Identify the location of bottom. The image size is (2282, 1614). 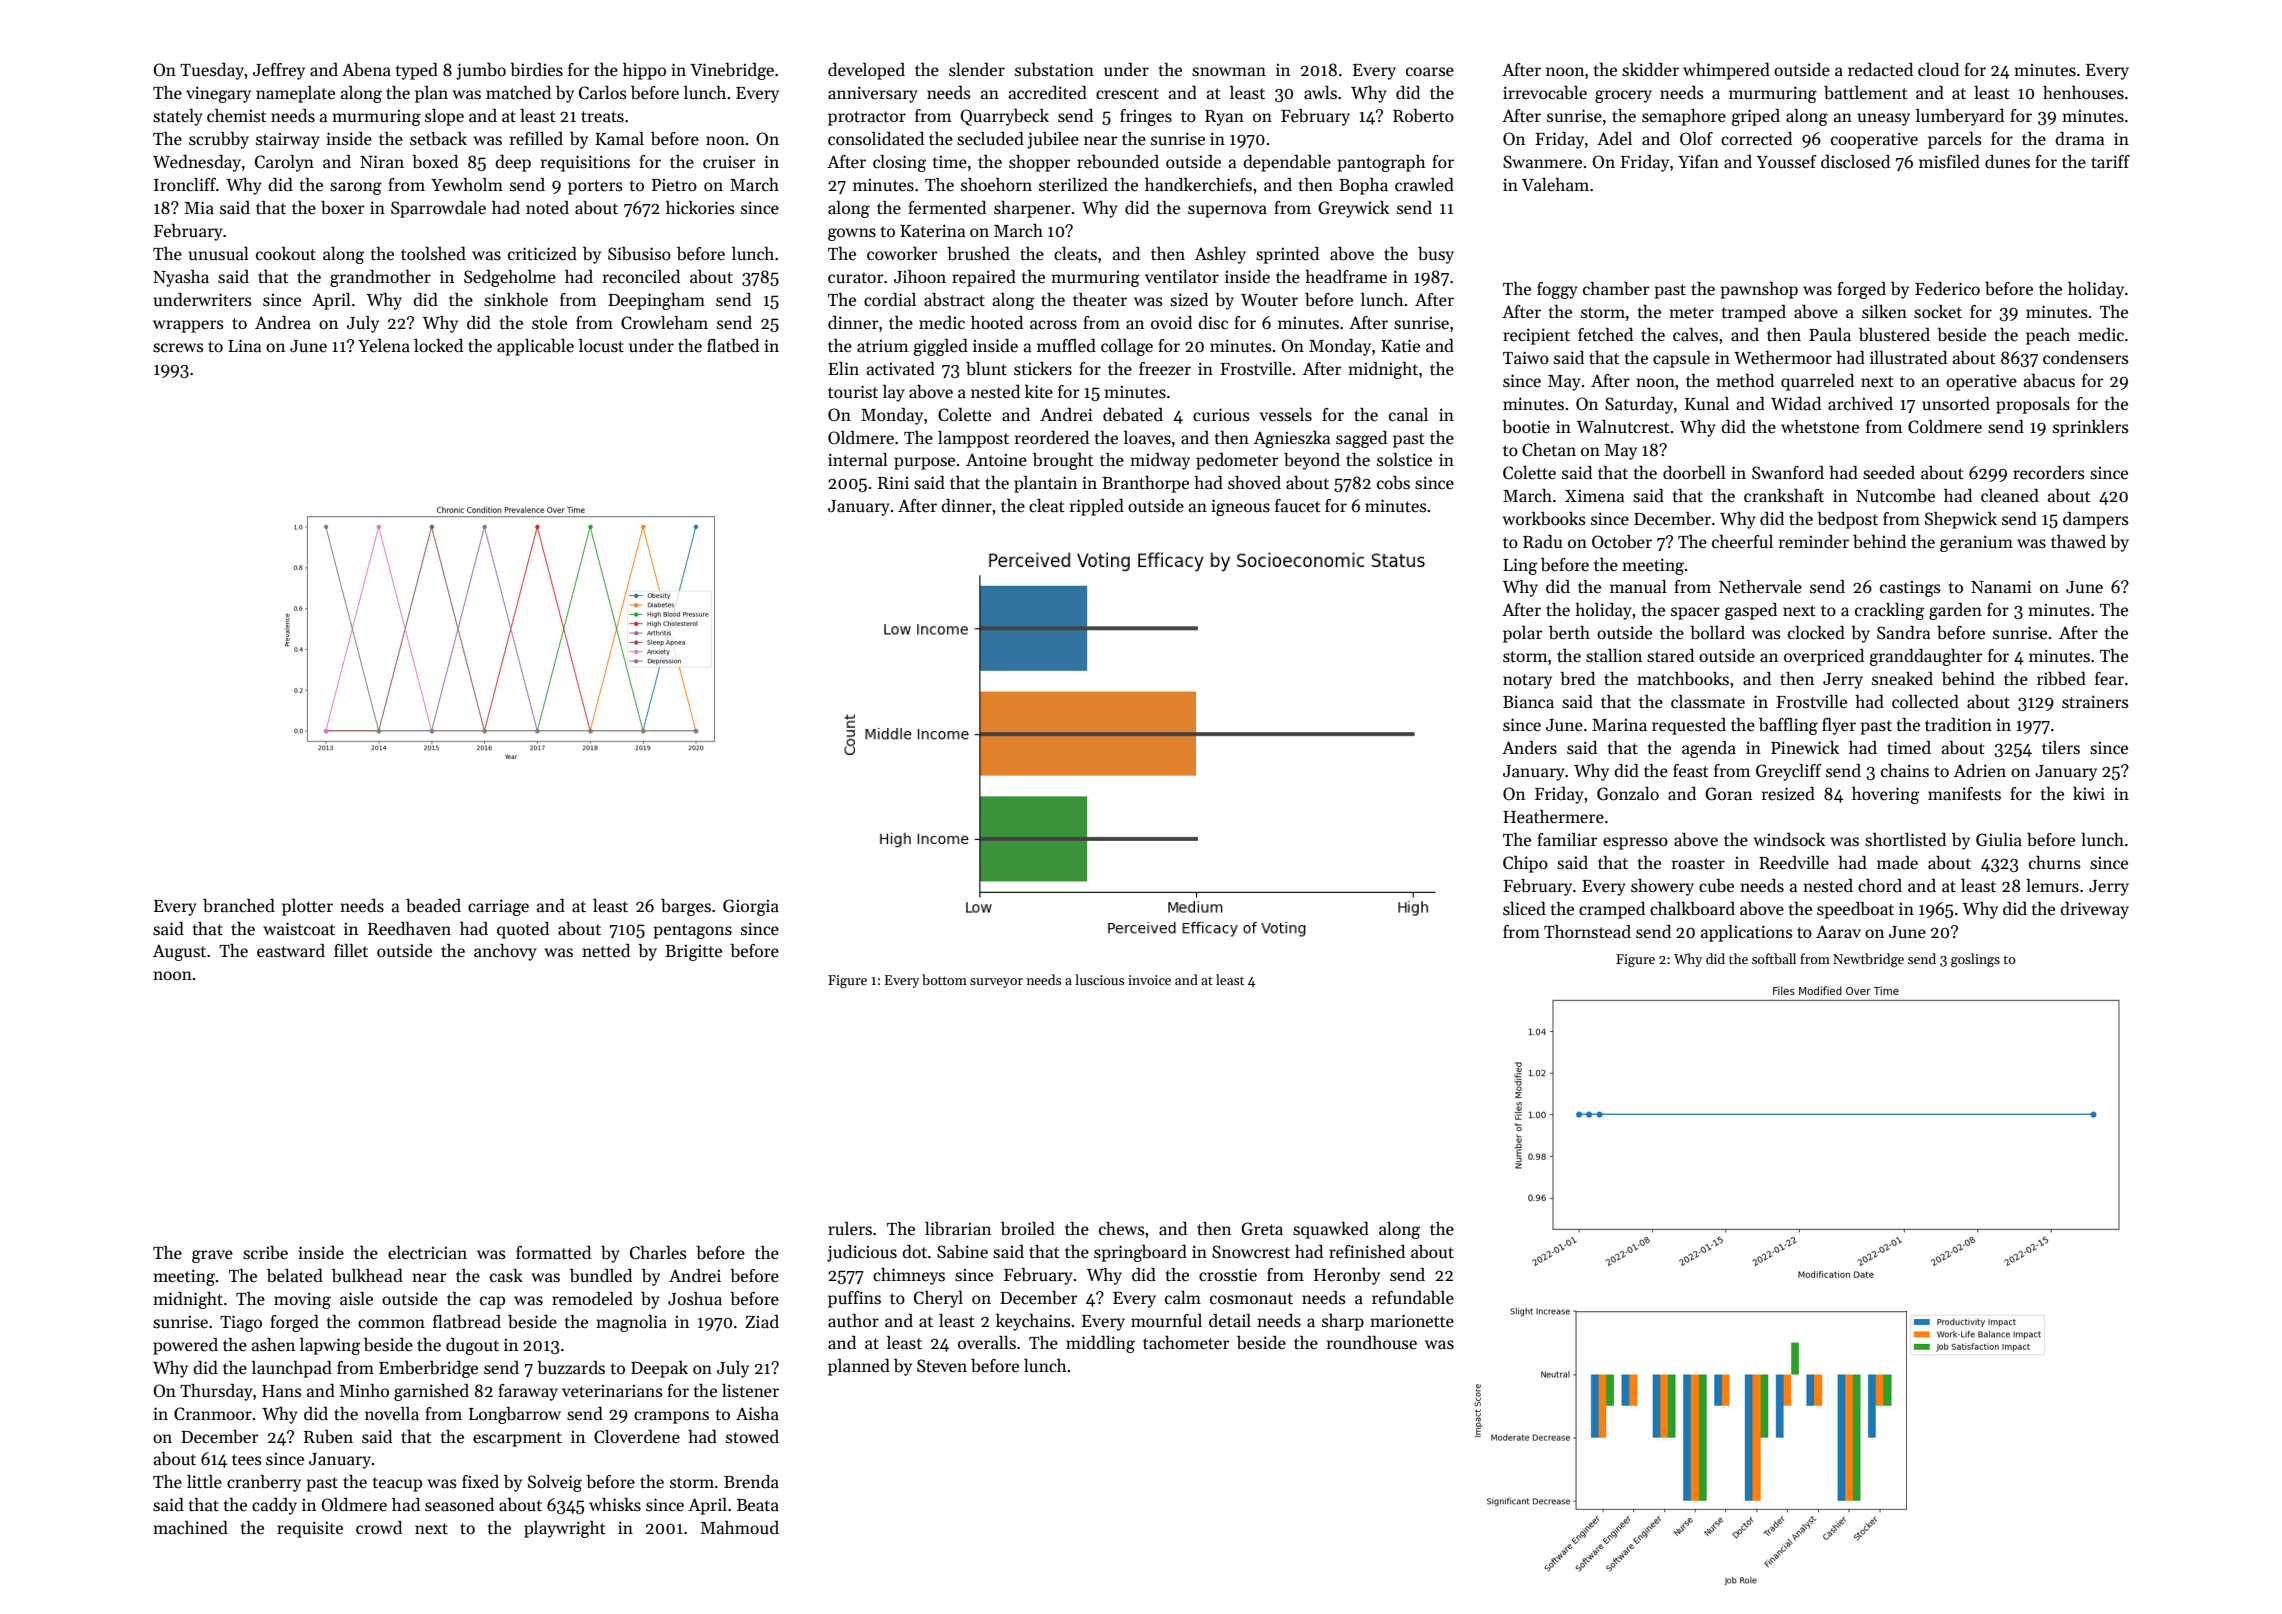
(944, 979).
